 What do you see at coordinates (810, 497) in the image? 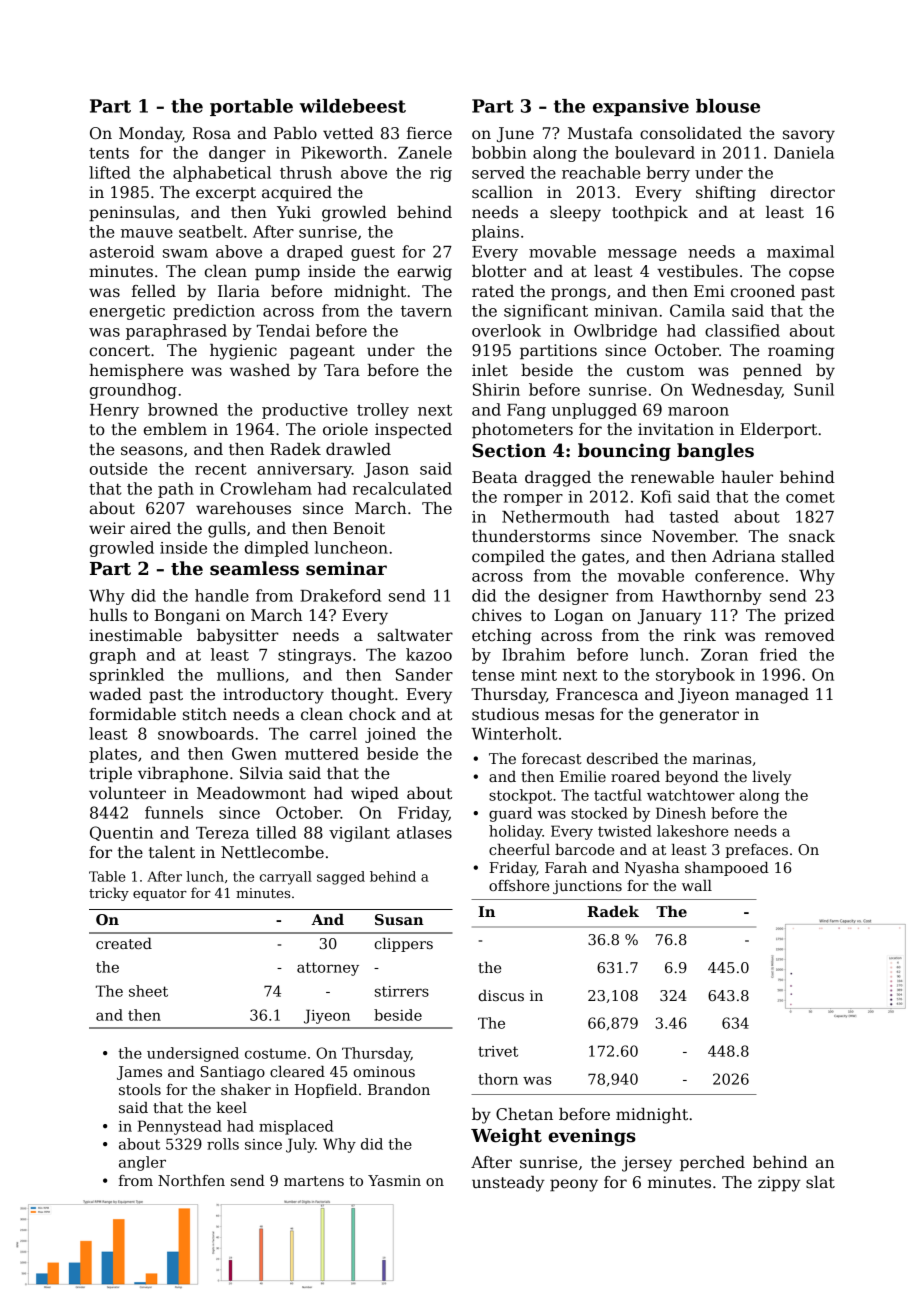
I see `comet` at bounding box center [810, 497].
